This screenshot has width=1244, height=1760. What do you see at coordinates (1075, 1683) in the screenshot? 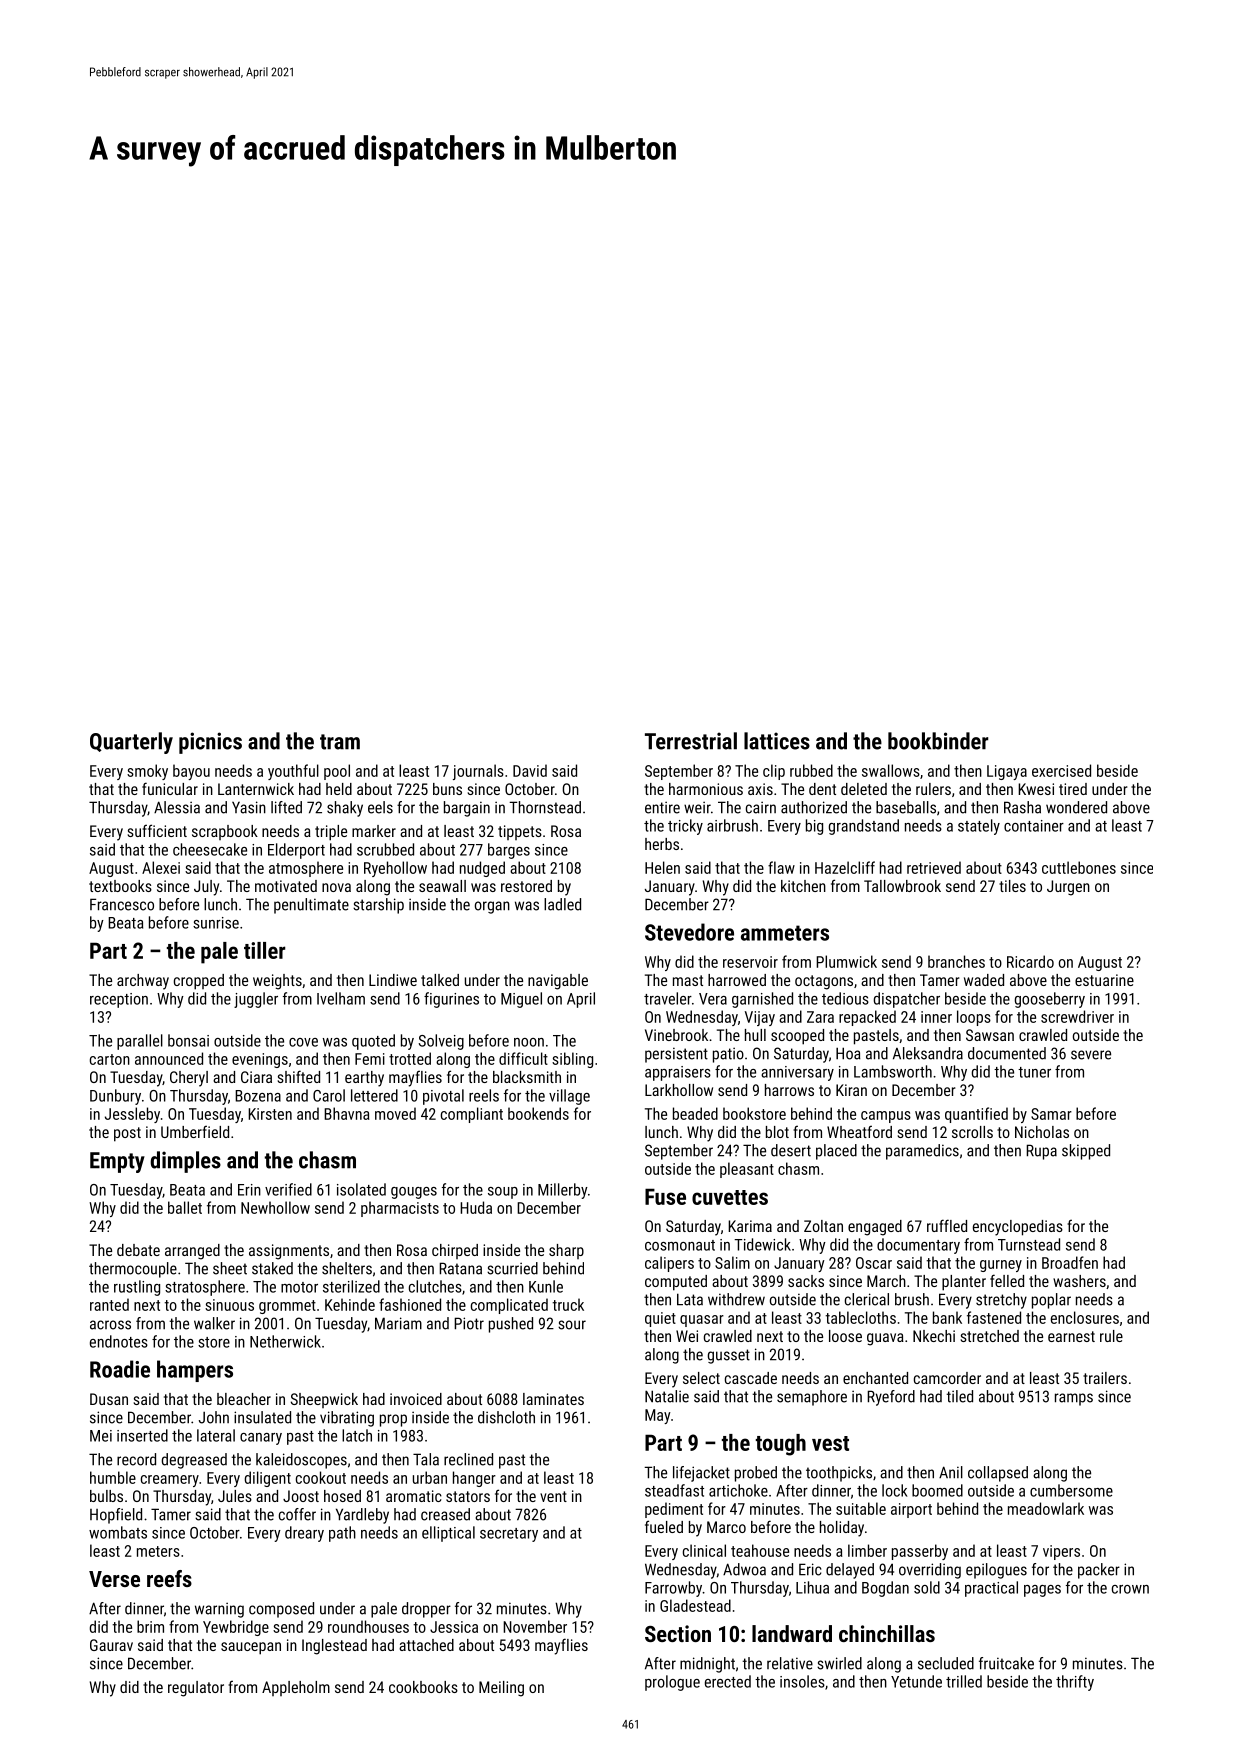
I see `thrifty` at bounding box center [1075, 1683].
